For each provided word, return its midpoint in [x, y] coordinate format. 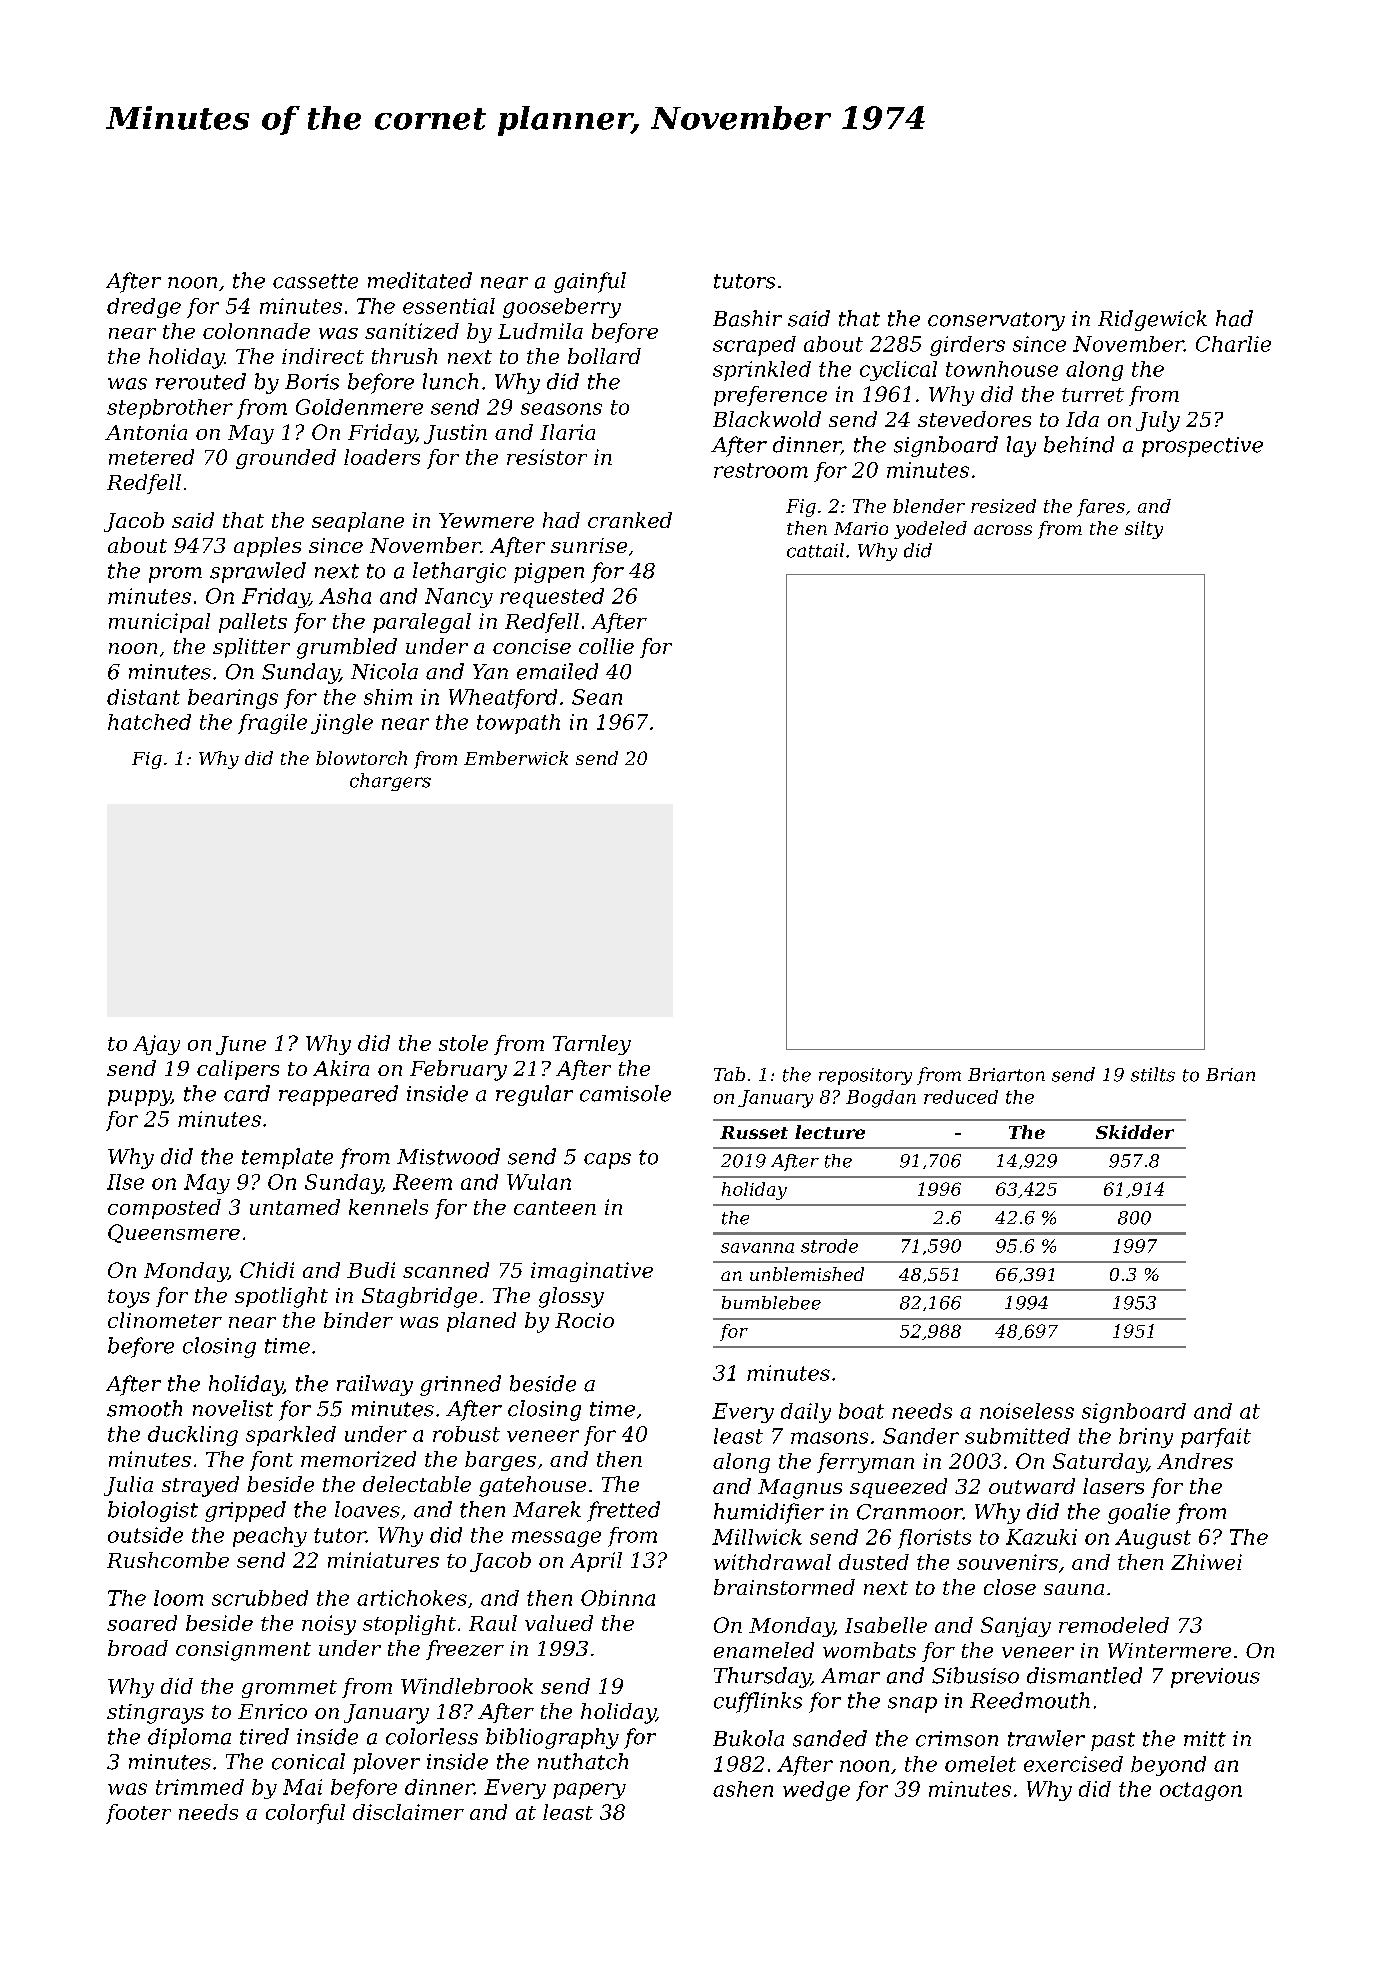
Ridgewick [1152, 320]
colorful [305, 1814]
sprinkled [762, 371]
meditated [420, 280]
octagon [1201, 1791]
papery [589, 1791]
